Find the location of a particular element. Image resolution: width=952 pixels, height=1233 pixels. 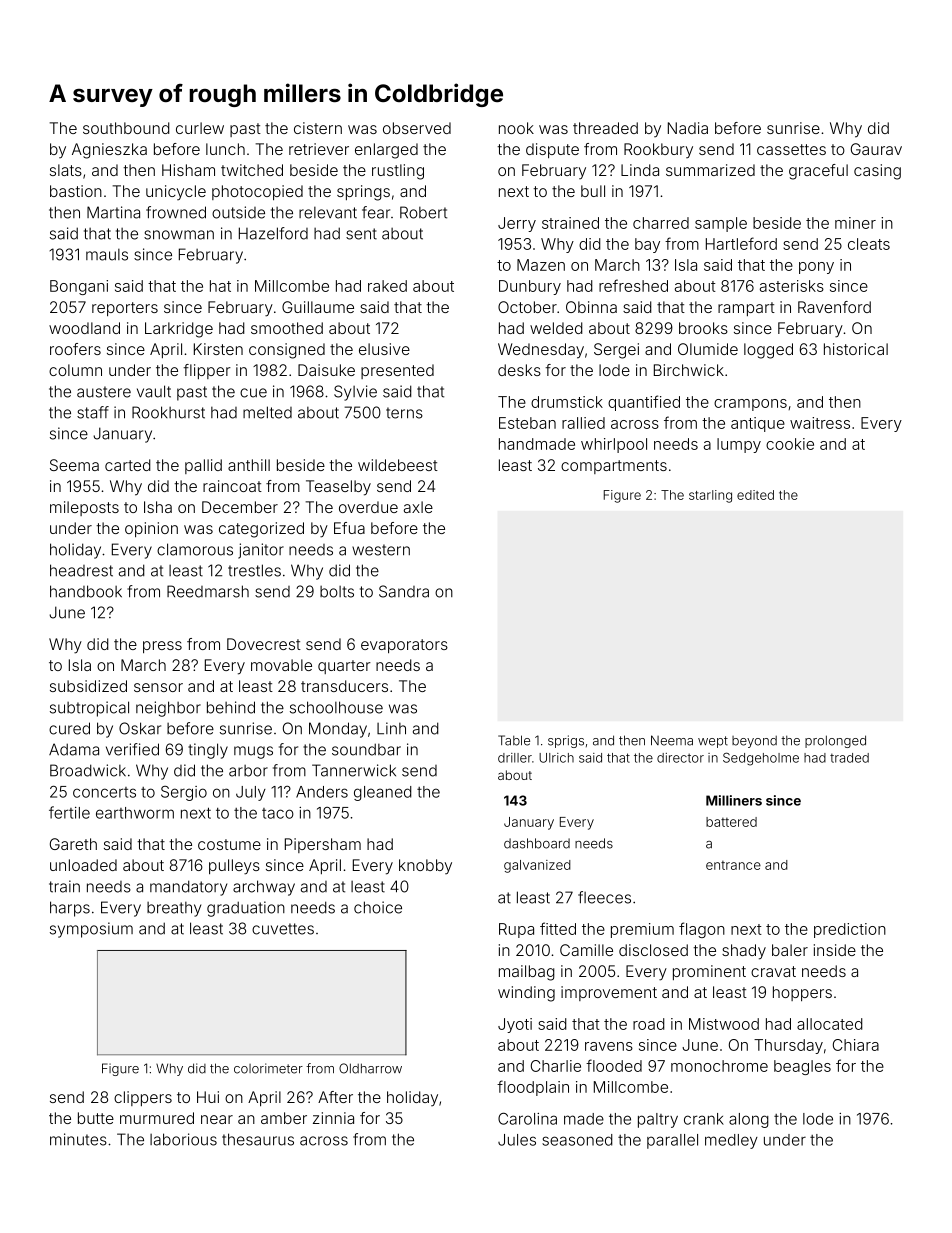

Nadia is located at coordinates (688, 128).
